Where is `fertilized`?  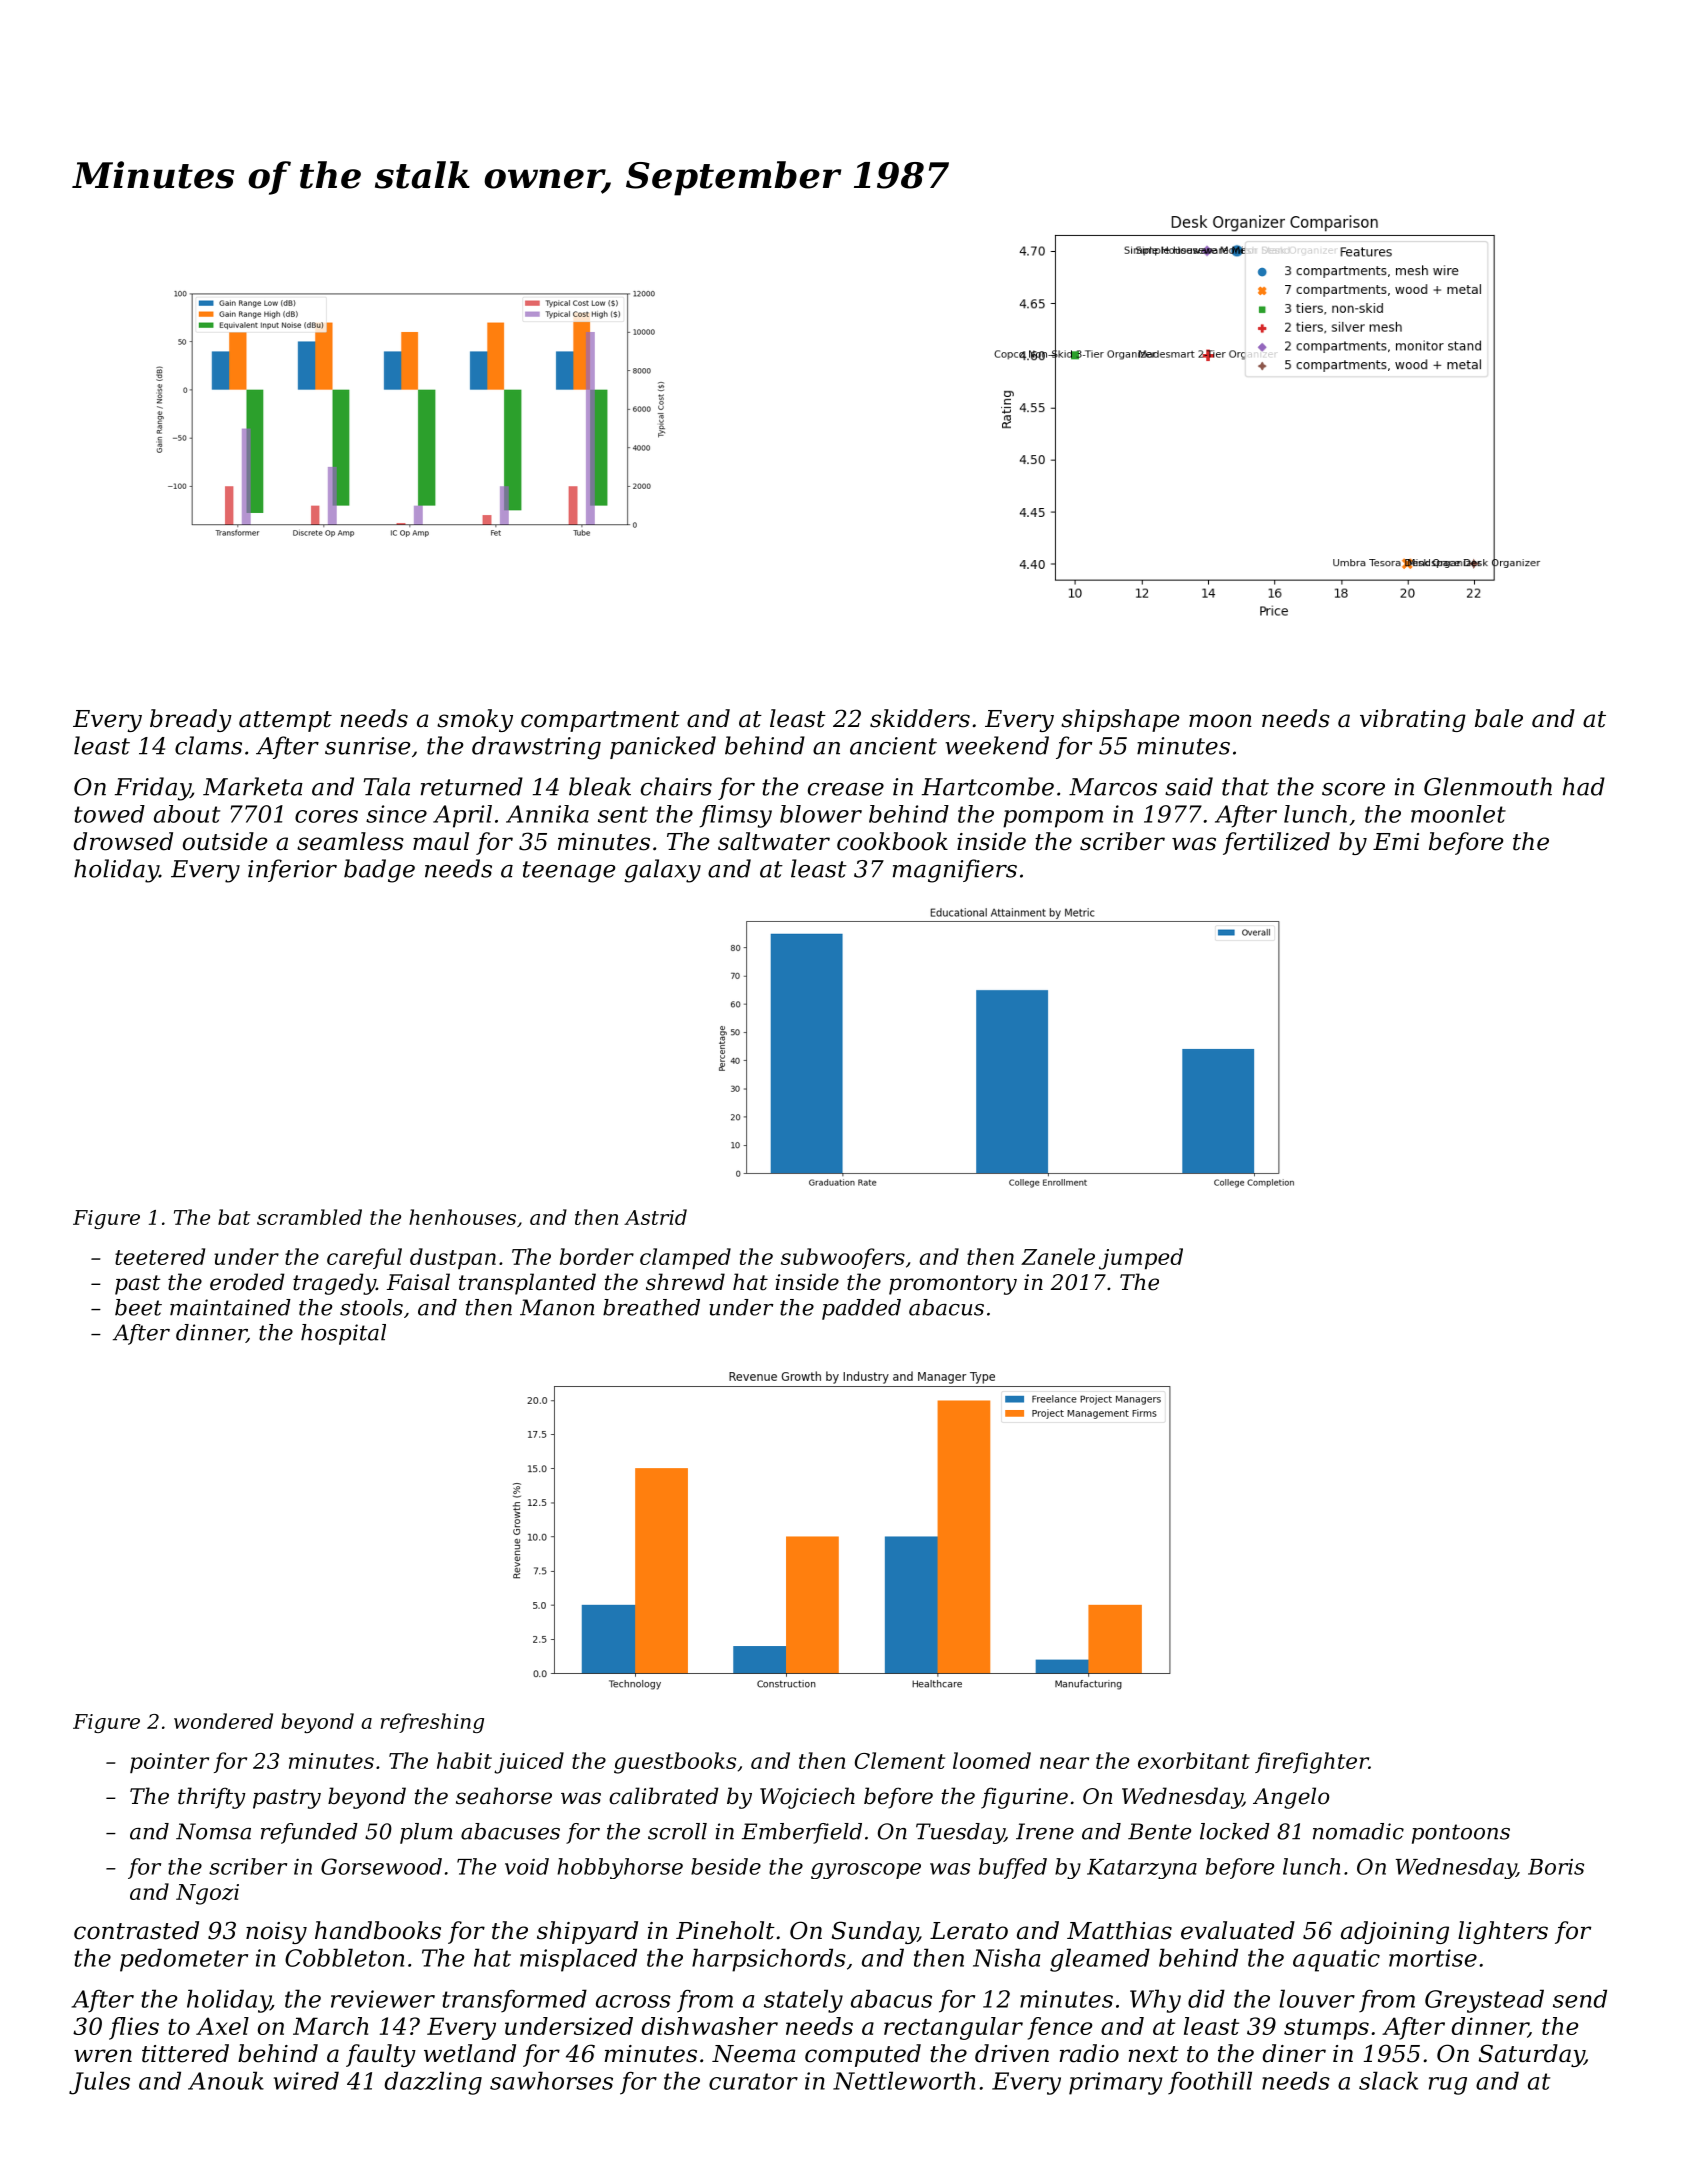
fertilized is located at coordinates (1276, 843).
